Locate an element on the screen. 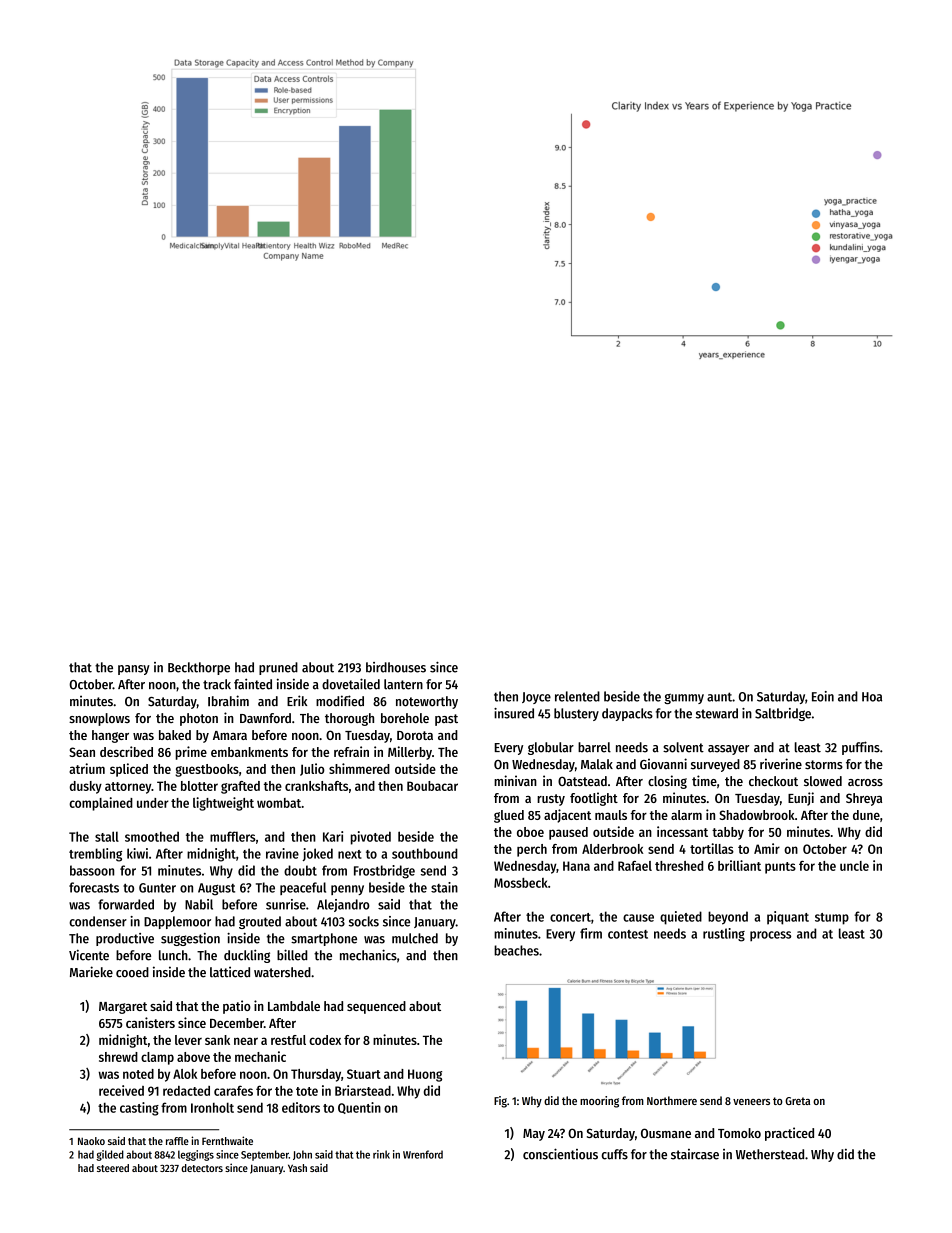  steered is located at coordinates (113, 1168).
